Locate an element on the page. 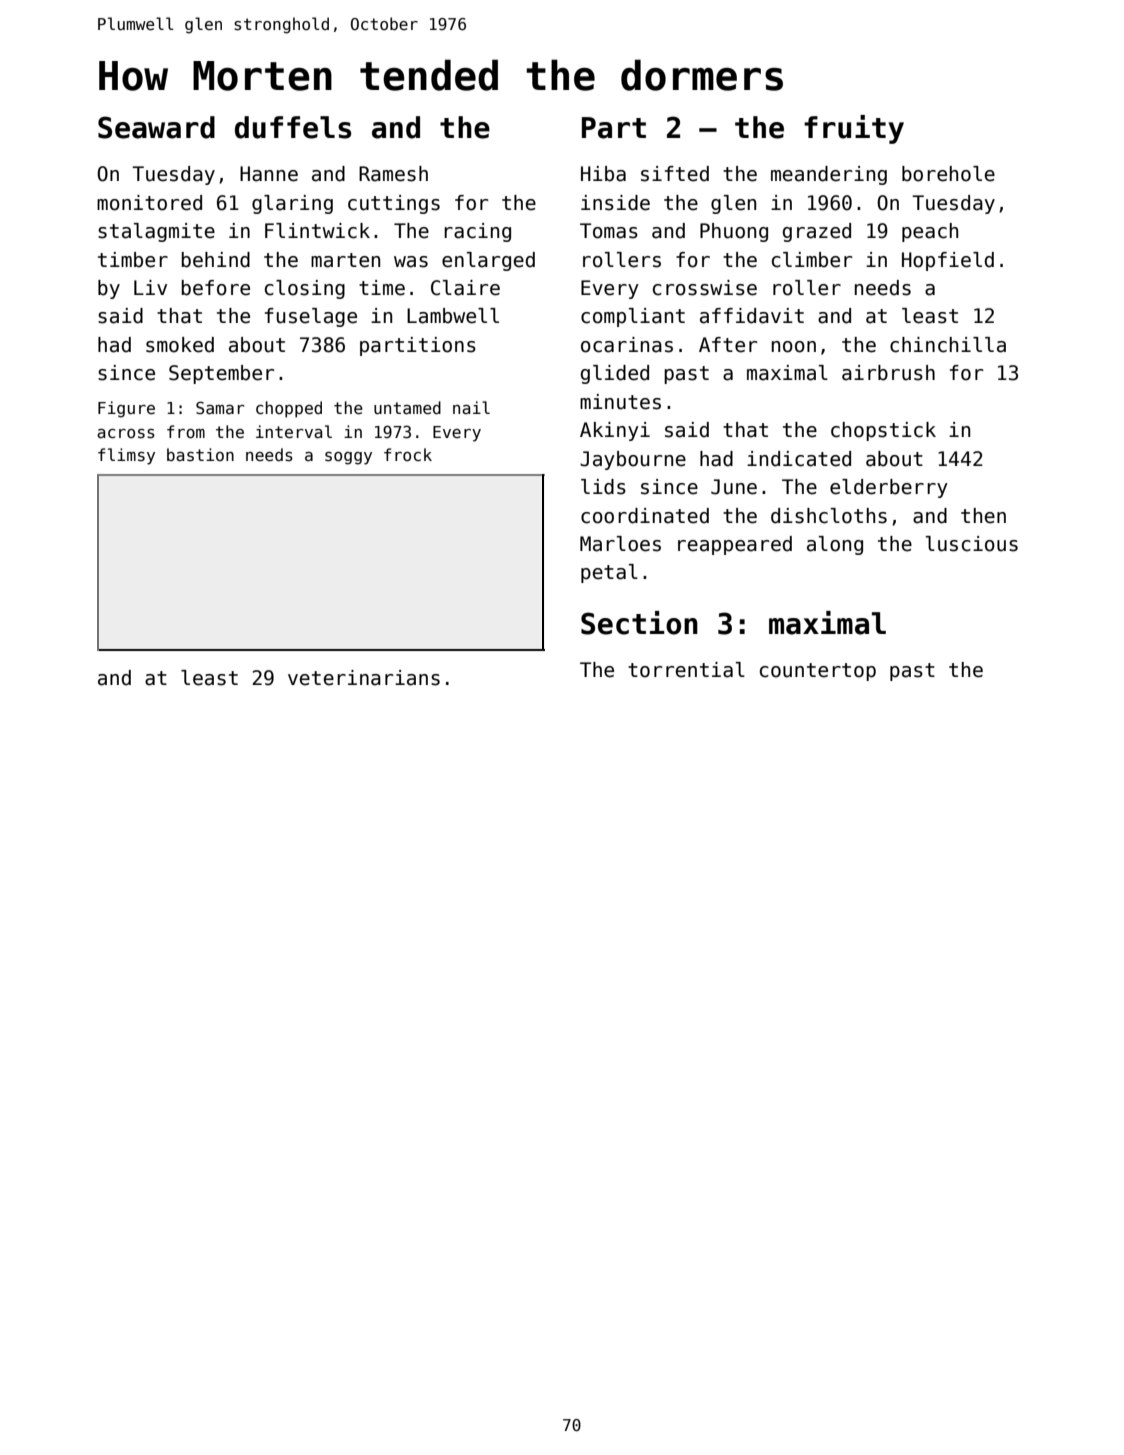 The height and width of the page is (1455, 1124). elderberry is located at coordinates (889, 488).
